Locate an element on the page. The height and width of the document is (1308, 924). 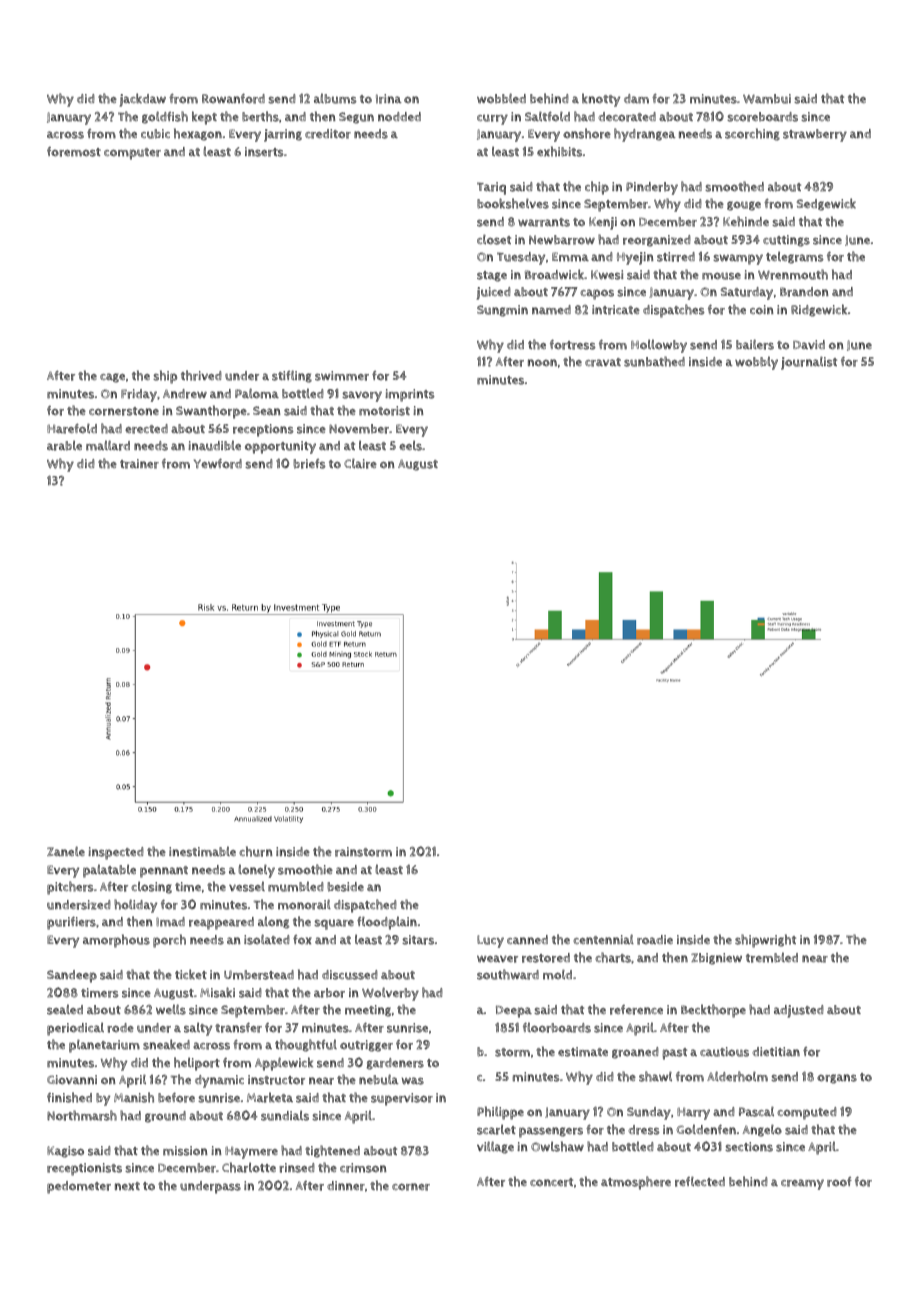
Lucy is located at coordinates (490, 941).
